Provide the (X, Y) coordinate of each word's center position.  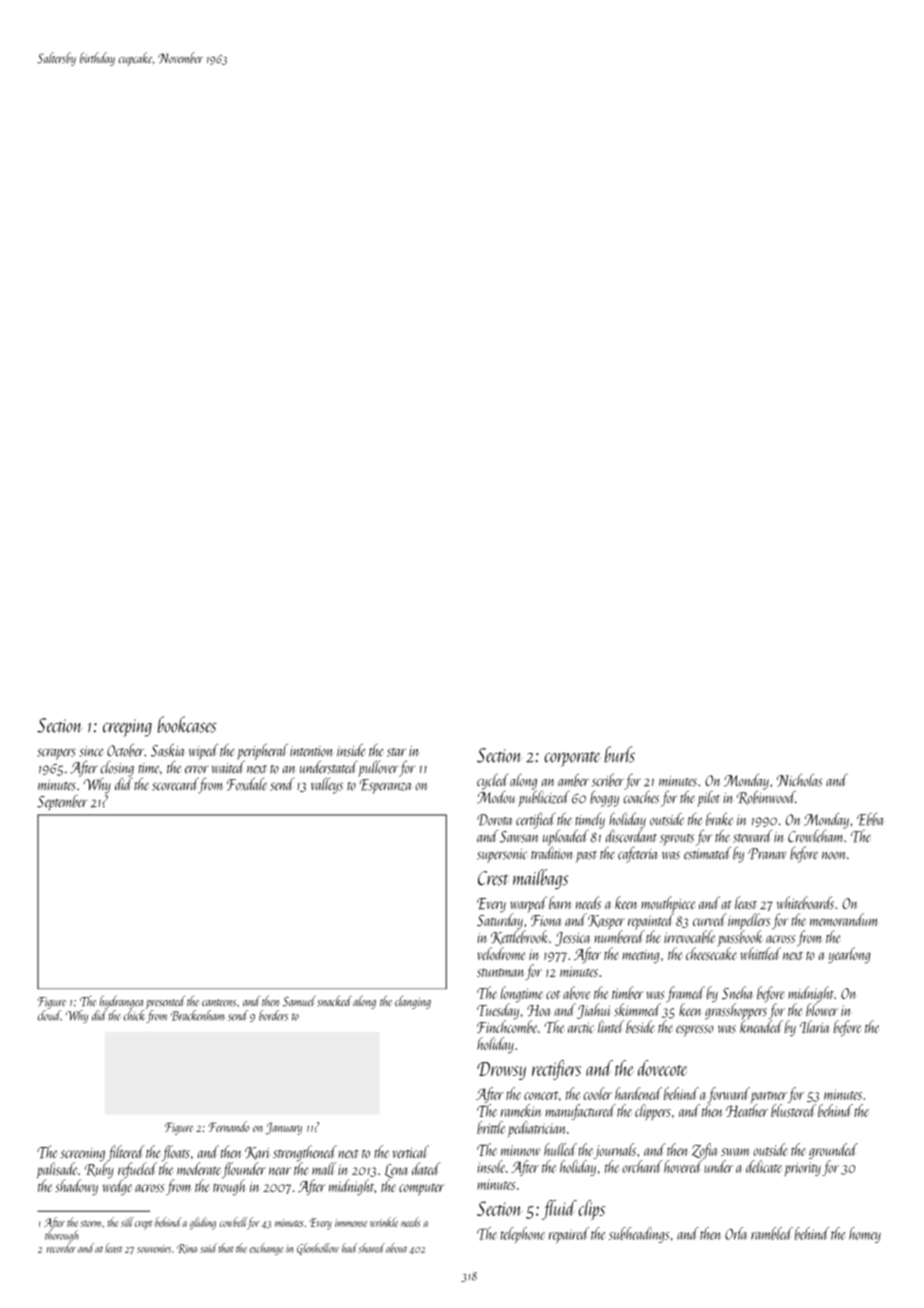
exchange (266, 1249)
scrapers (56, 754)
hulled (560, 1149)
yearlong (849, 955)
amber (573, 780)
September (62, 803)
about (396, 1248)
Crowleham (815, 836)
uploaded (566, 837)
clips (591, 1210)
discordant (631, 836)
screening (82, 1155)
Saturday (500, 921)
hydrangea (121, 1002)
